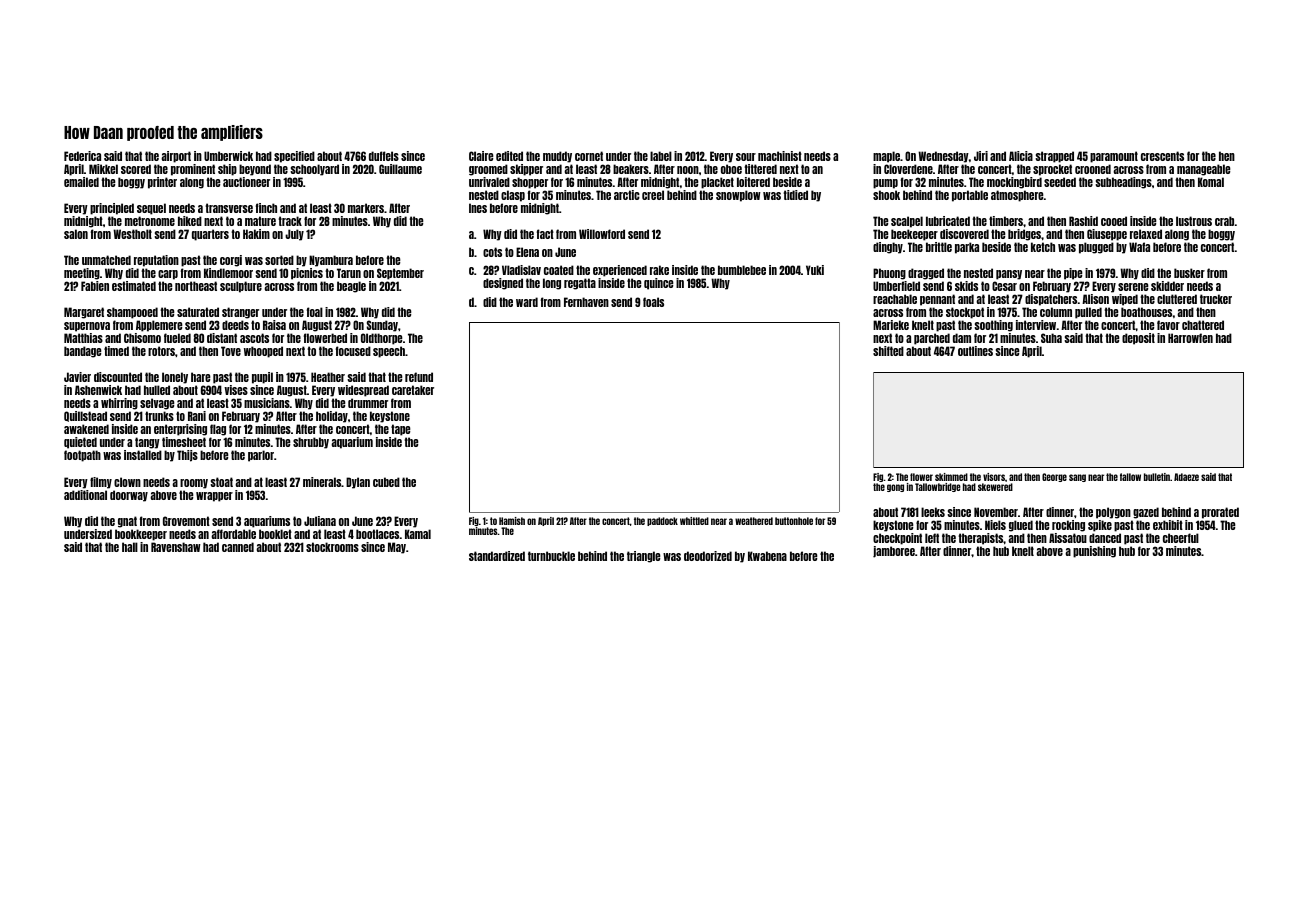 The width and height of the document is (1308, 924). Describe the element at coordinates (1021, 156) in the document. I see `Alicia` at that location.
